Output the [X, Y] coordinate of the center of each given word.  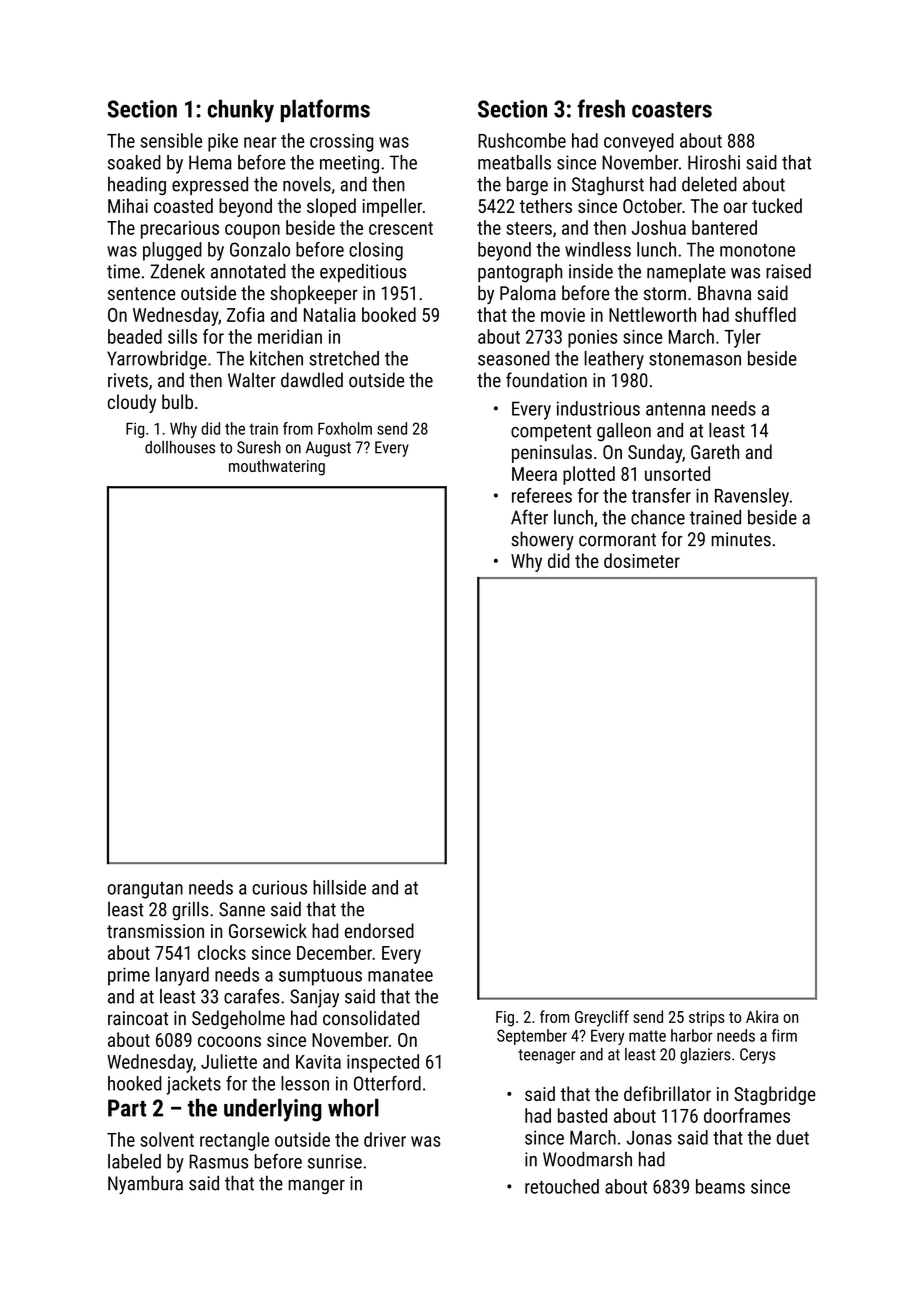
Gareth [715, 451]
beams [720, 1186]
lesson [305, 1083]
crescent [401, 228]
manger [316, 1187]
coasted [183, 205]
